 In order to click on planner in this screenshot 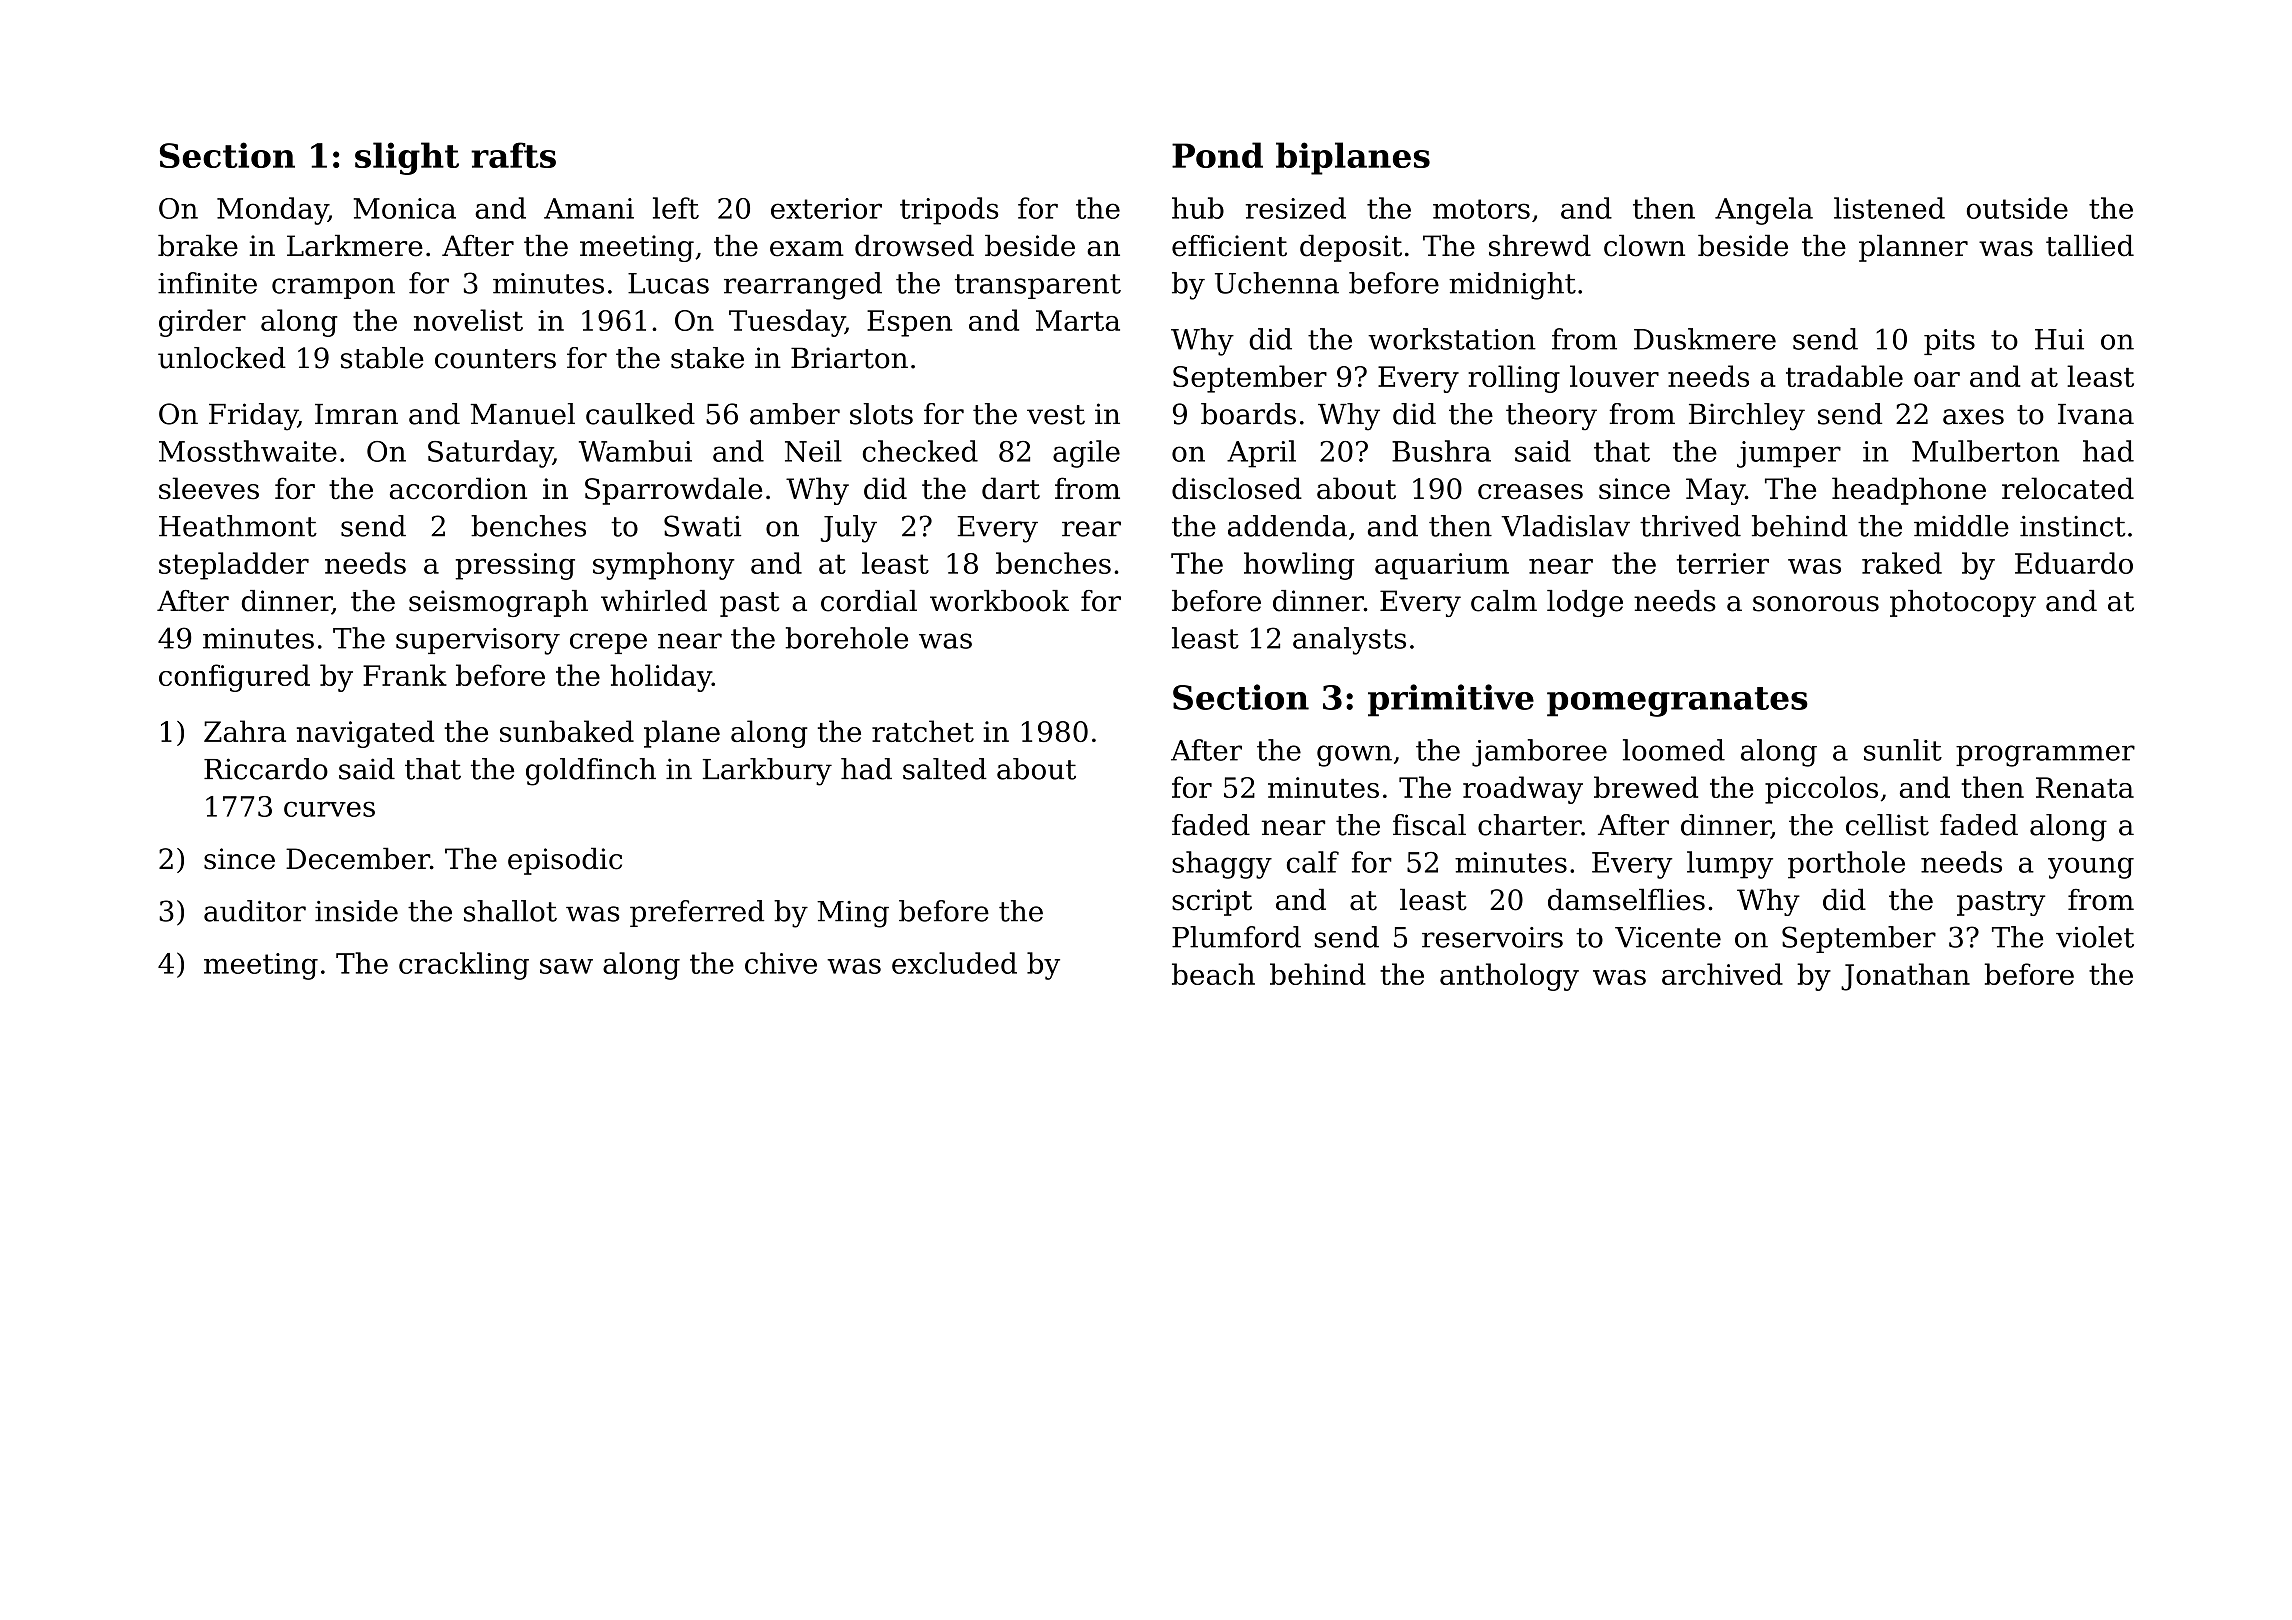, I will do `click(1913, 248)`.
